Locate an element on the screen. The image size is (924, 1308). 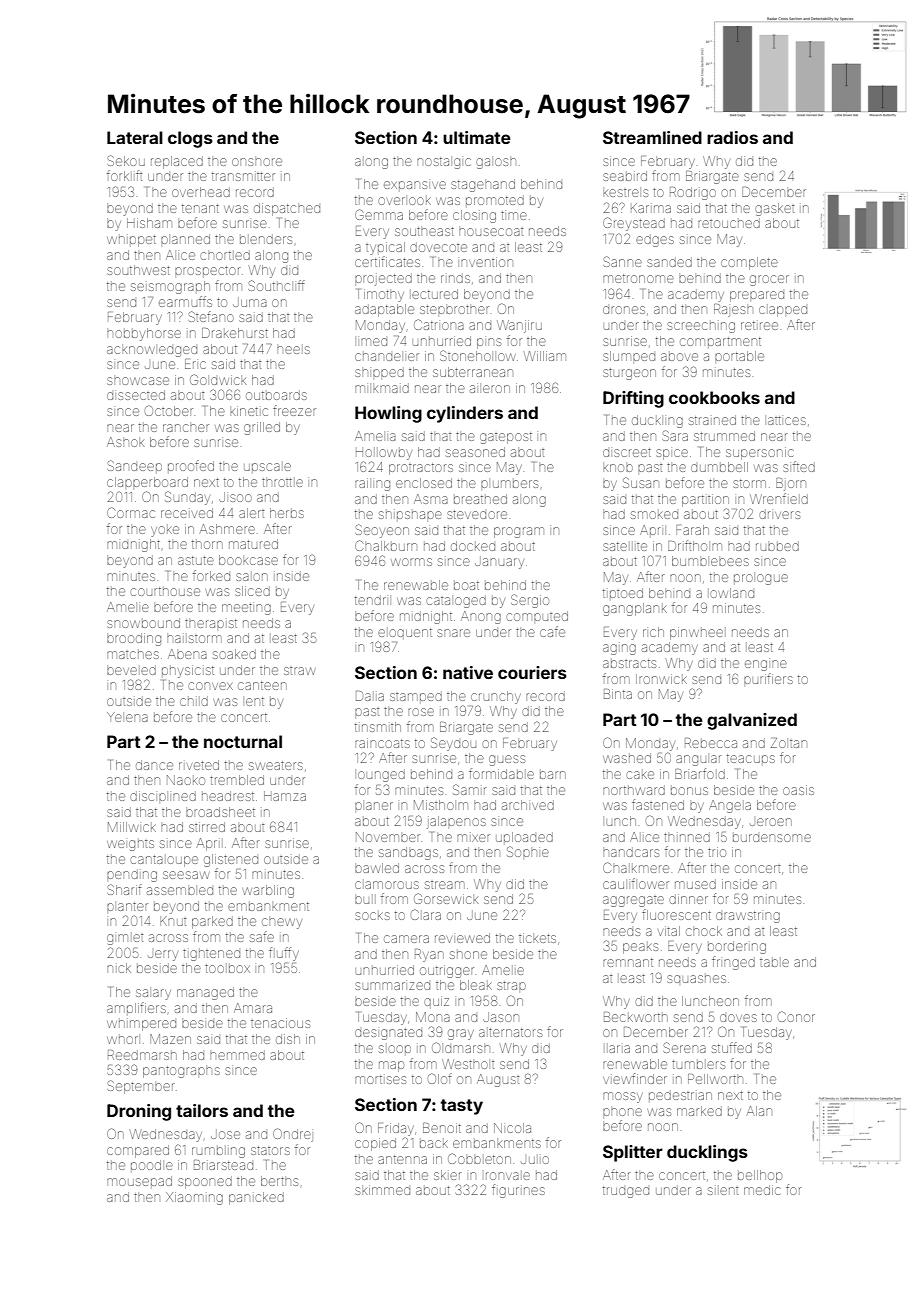
heels is located at coordinates (293, 350).
